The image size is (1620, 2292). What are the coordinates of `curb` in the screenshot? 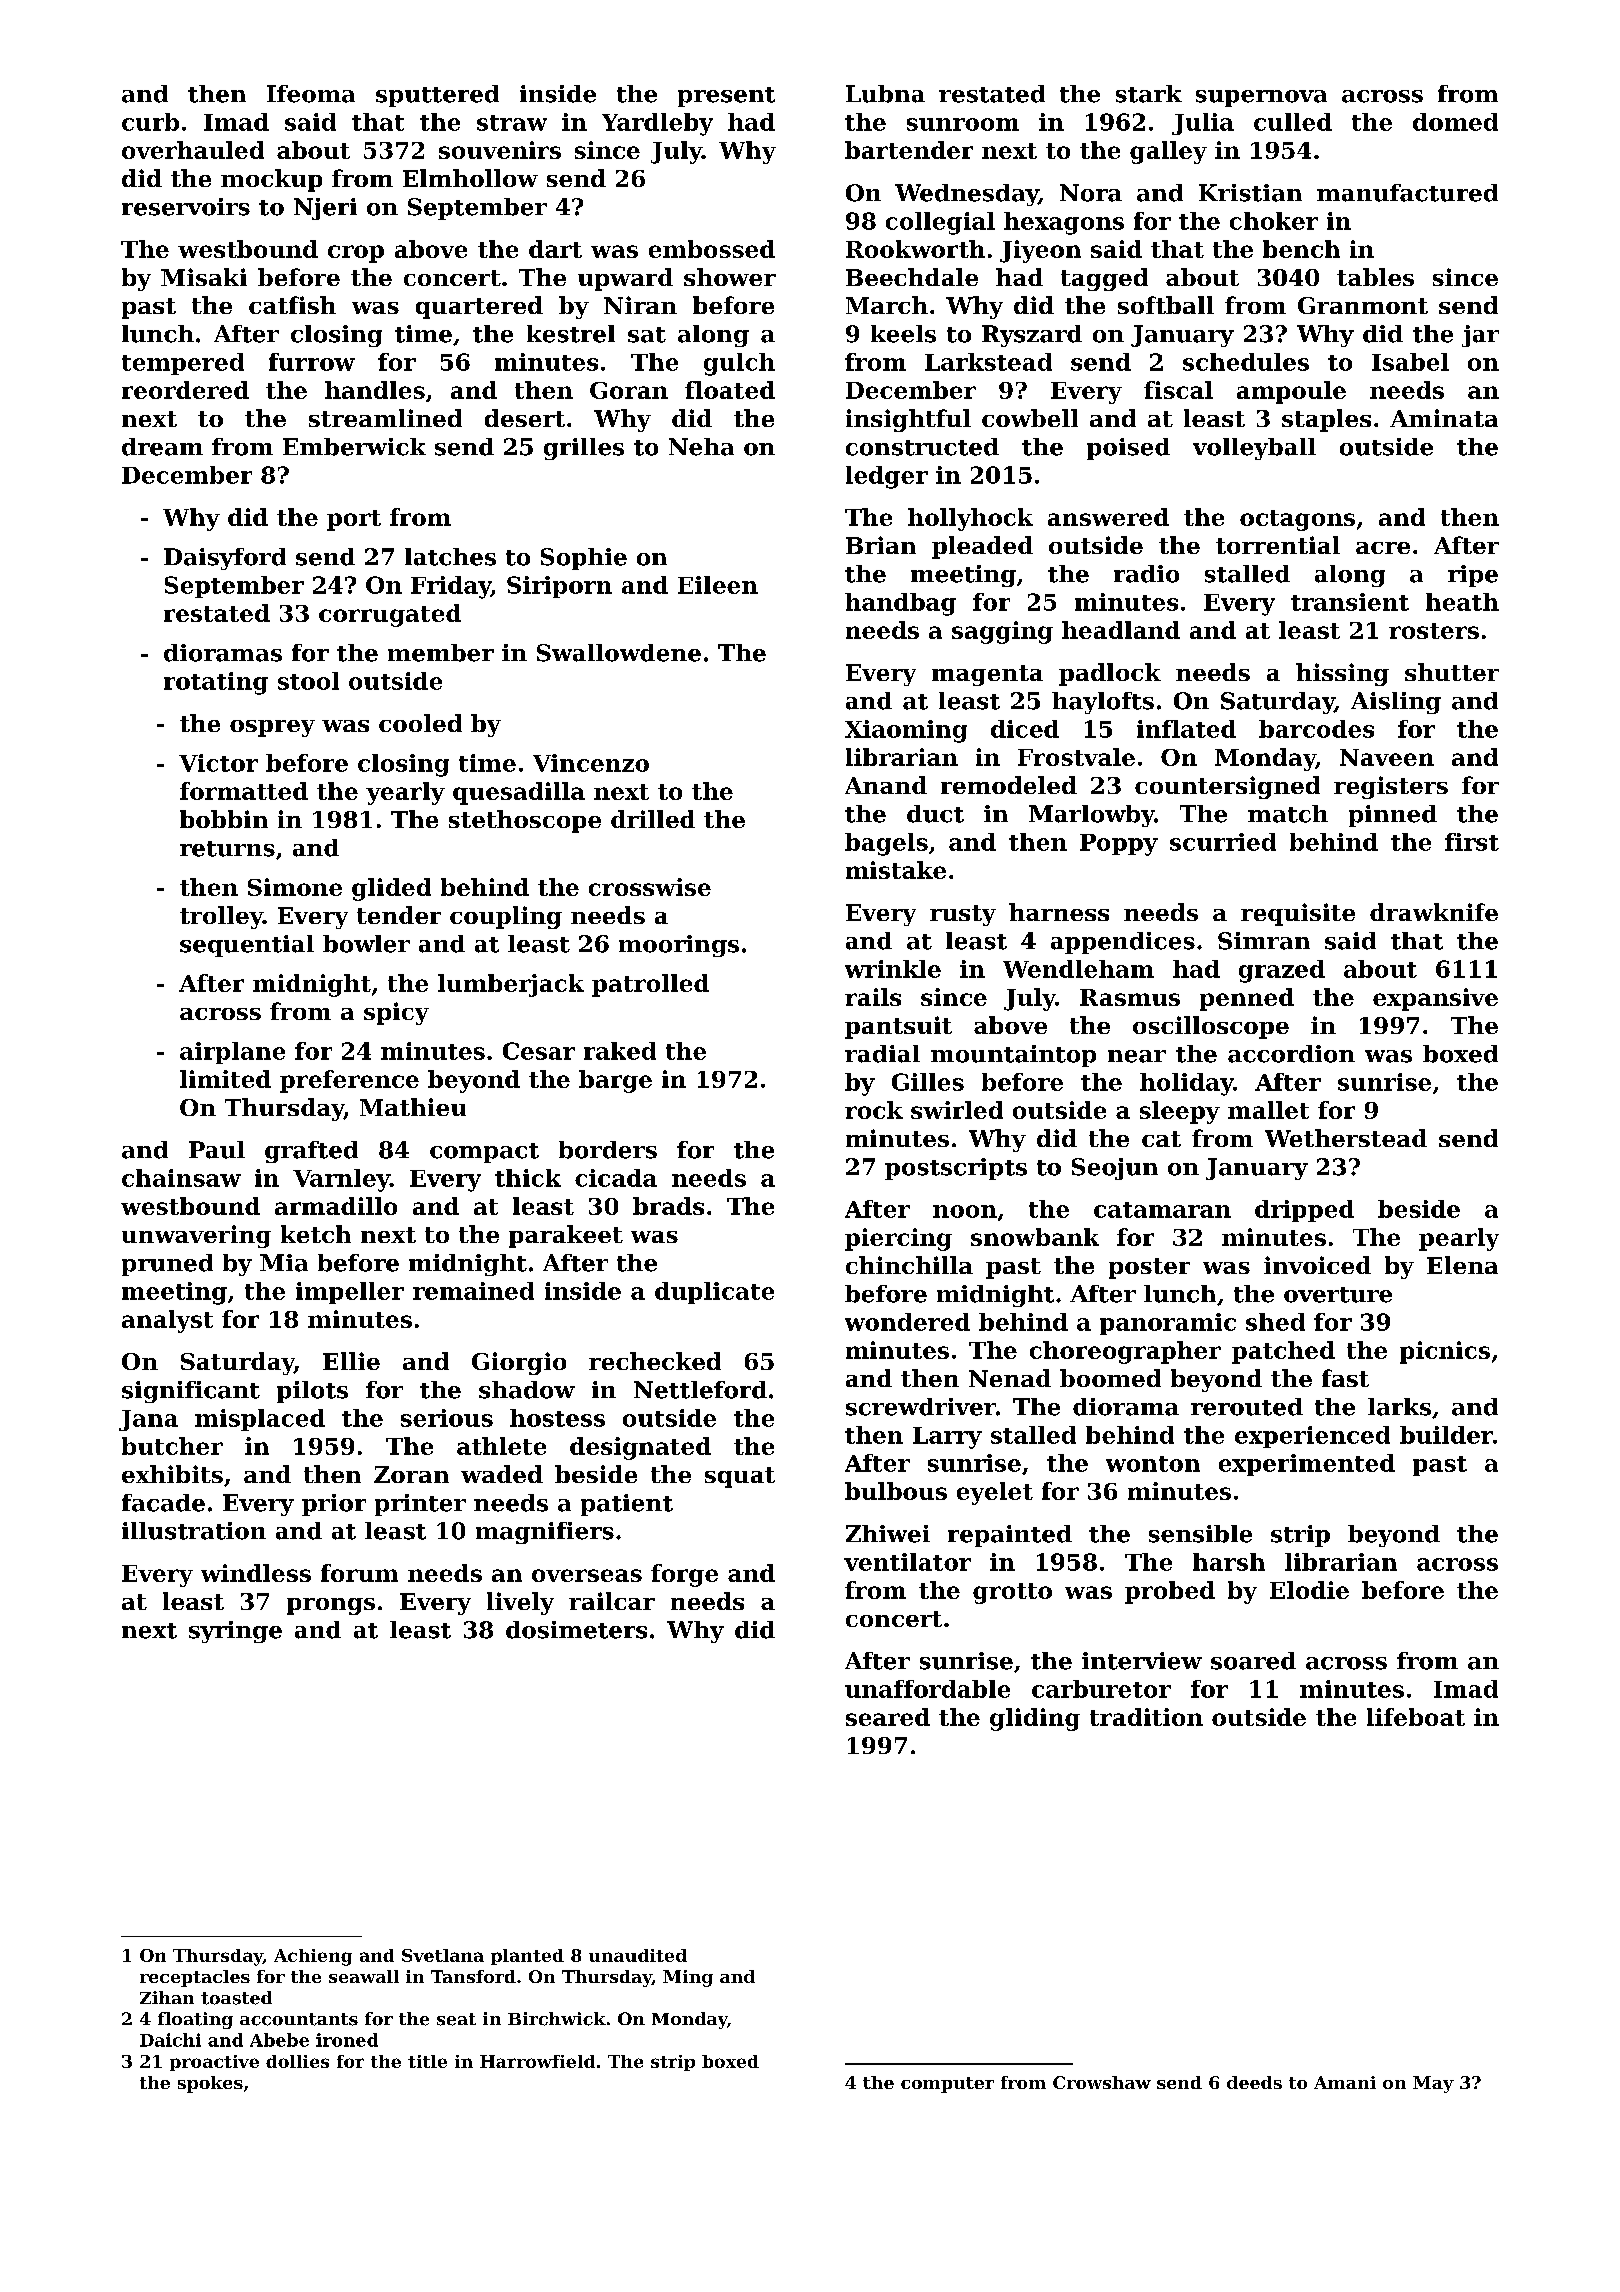 It's located at (150, 122).
